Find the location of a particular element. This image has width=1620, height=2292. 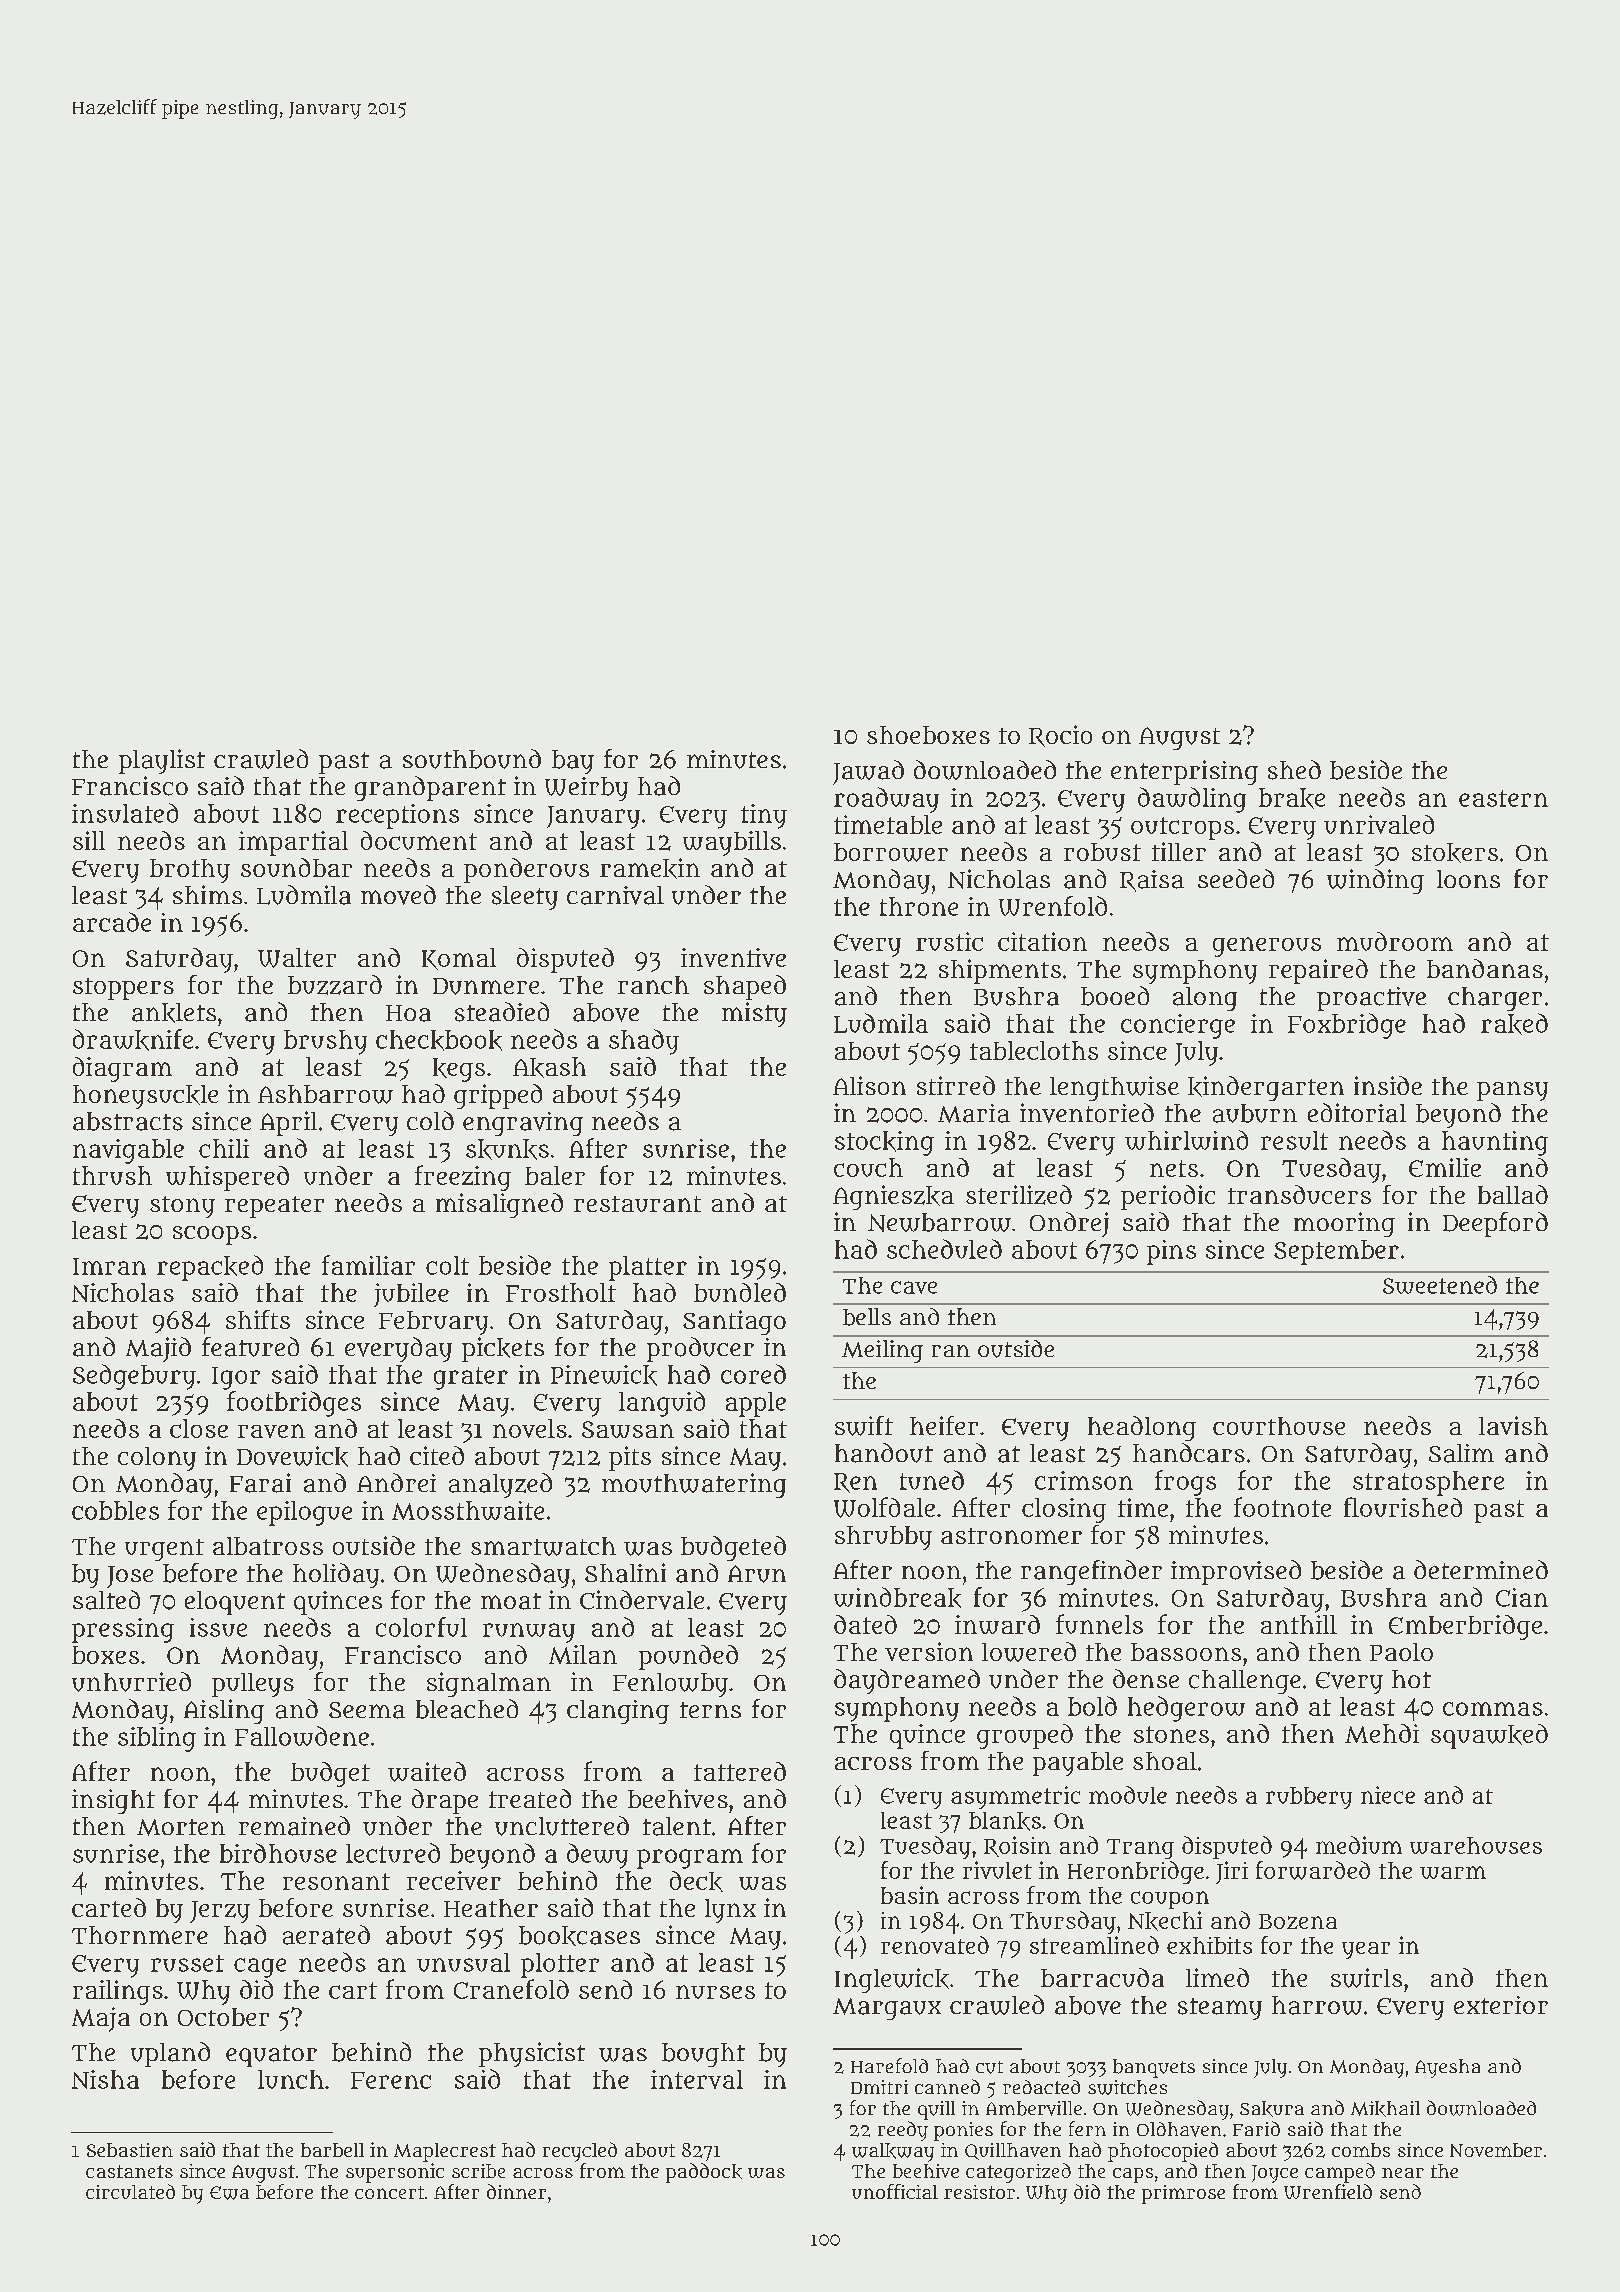

unofficial is located at coordinates (895, 2191).
